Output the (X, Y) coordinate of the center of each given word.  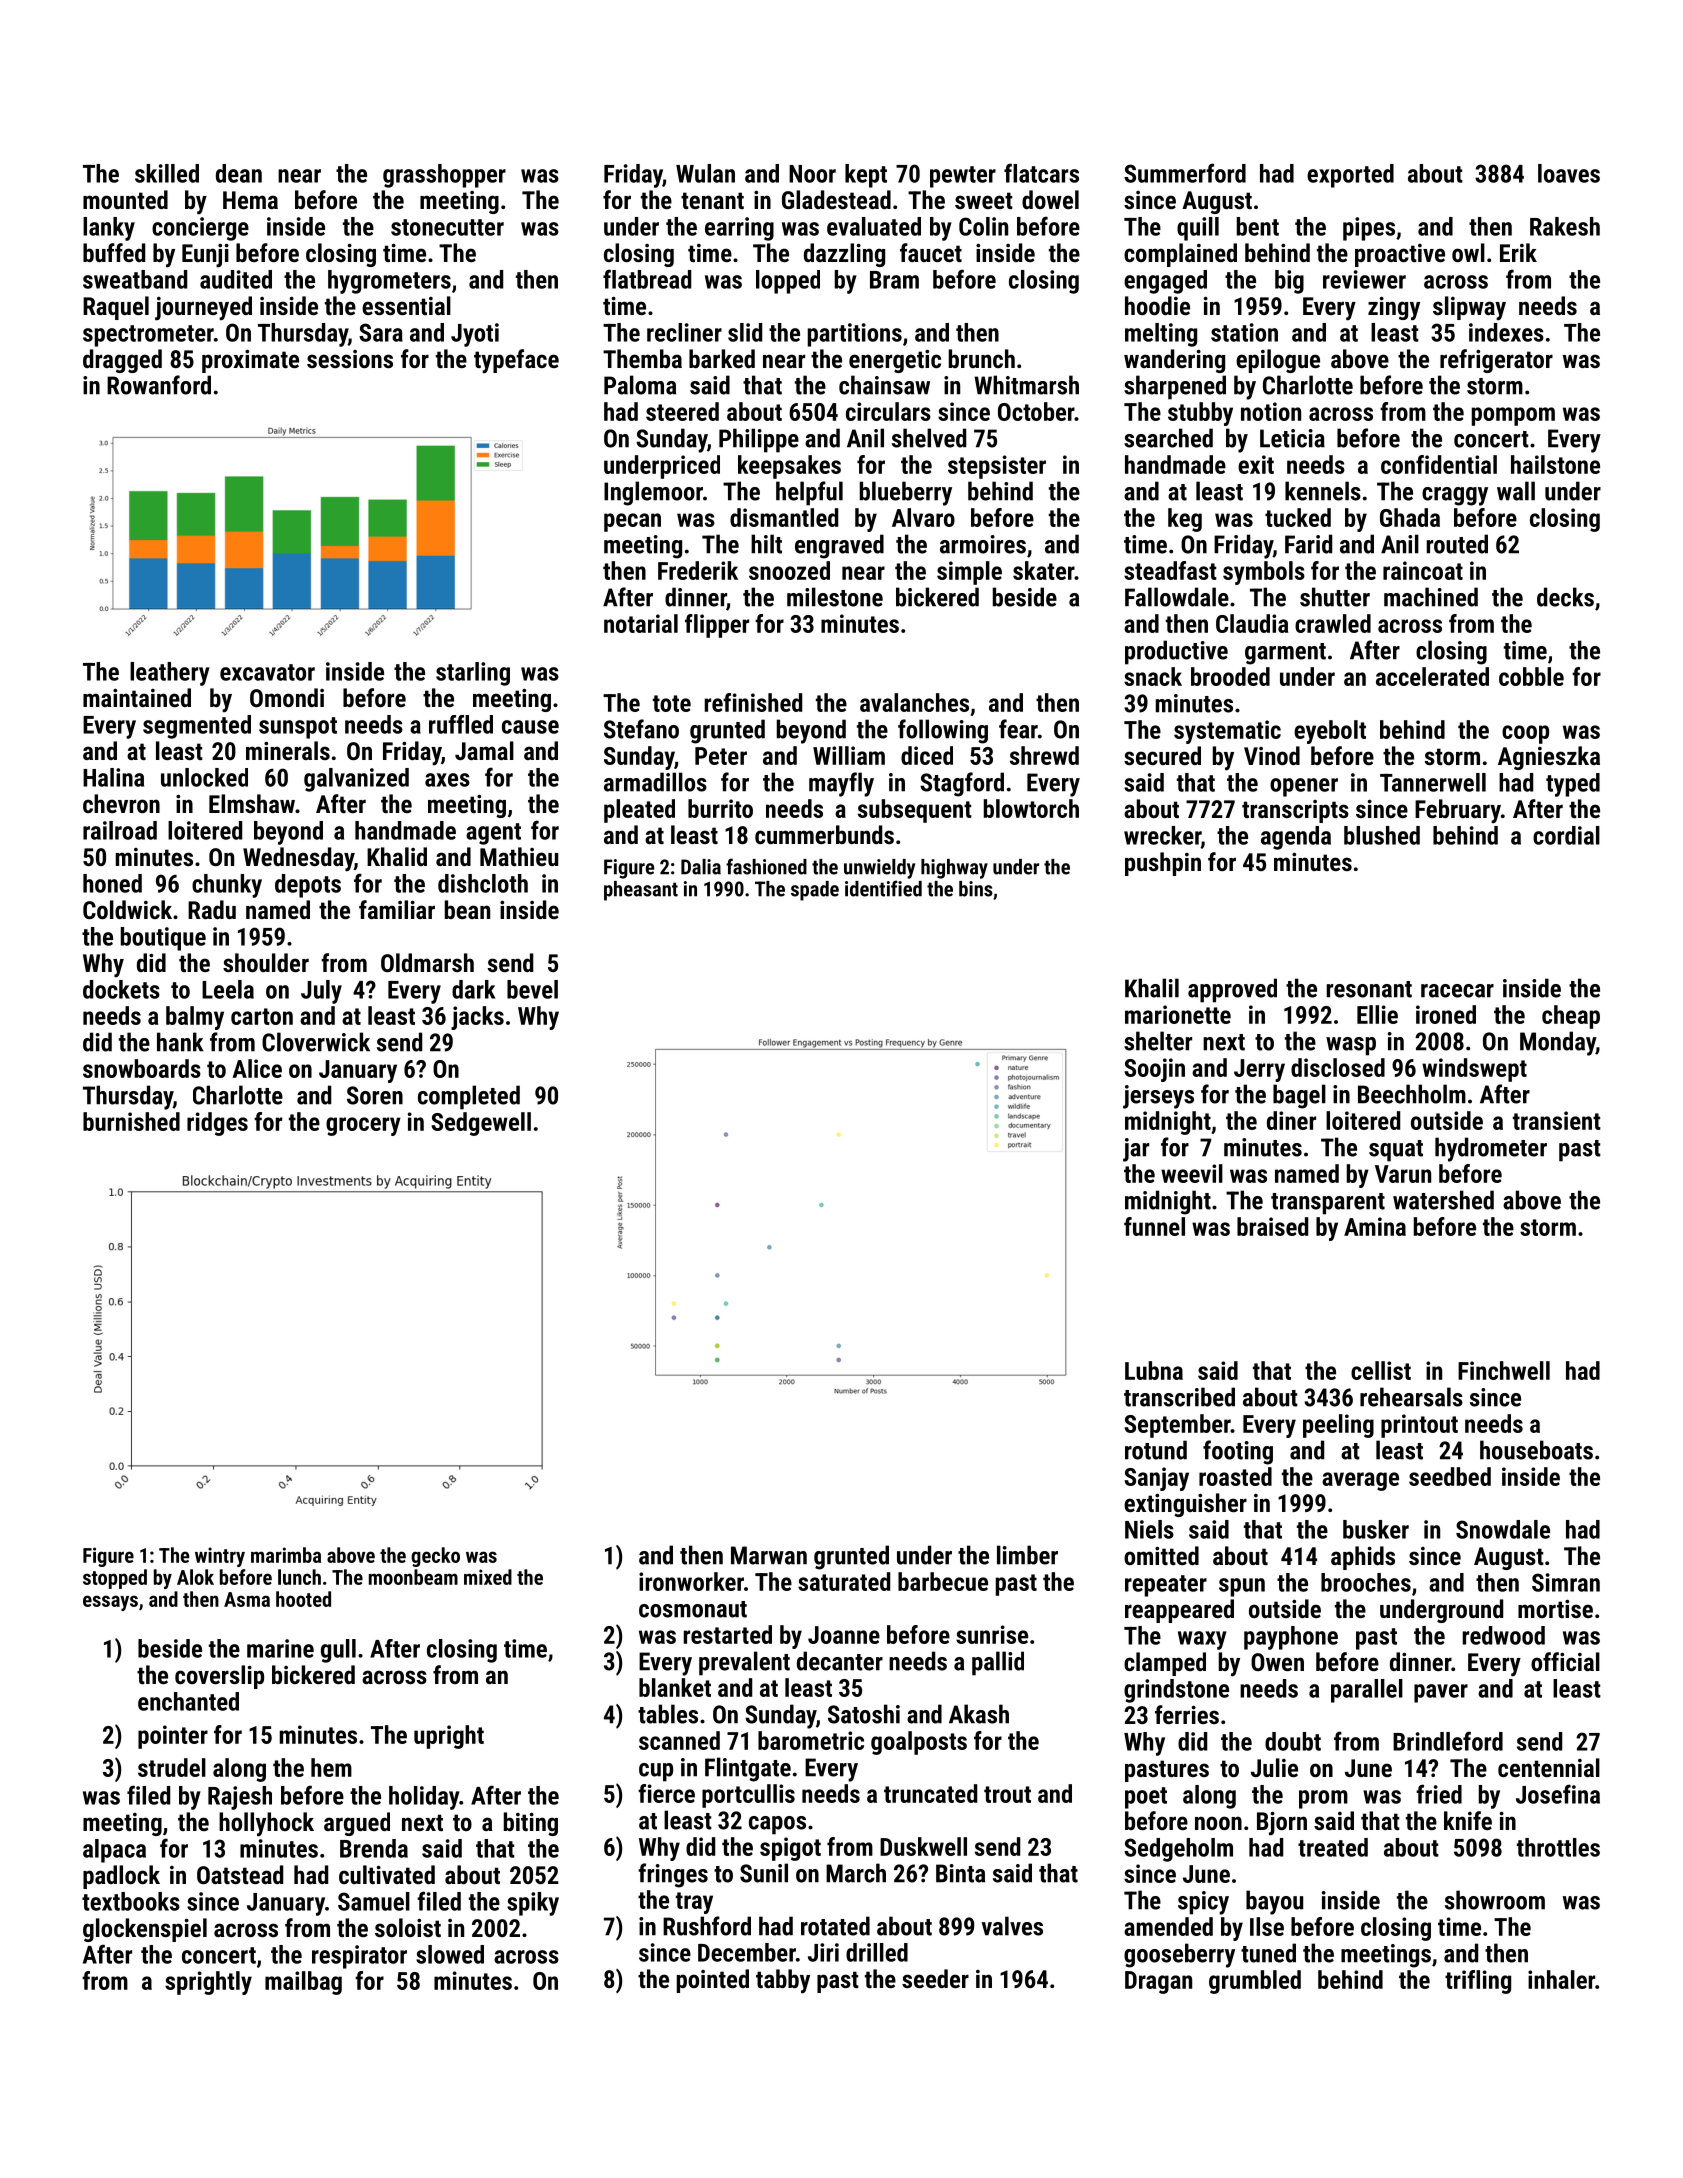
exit (1256, 464)
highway (954, 869)
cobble (1531, 676)
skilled (167, 173)
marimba (286, 1555)
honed (112, 883)
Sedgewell (481, 1124)
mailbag (303, 1983)
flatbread (647, 279)
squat (1396, 1151)
